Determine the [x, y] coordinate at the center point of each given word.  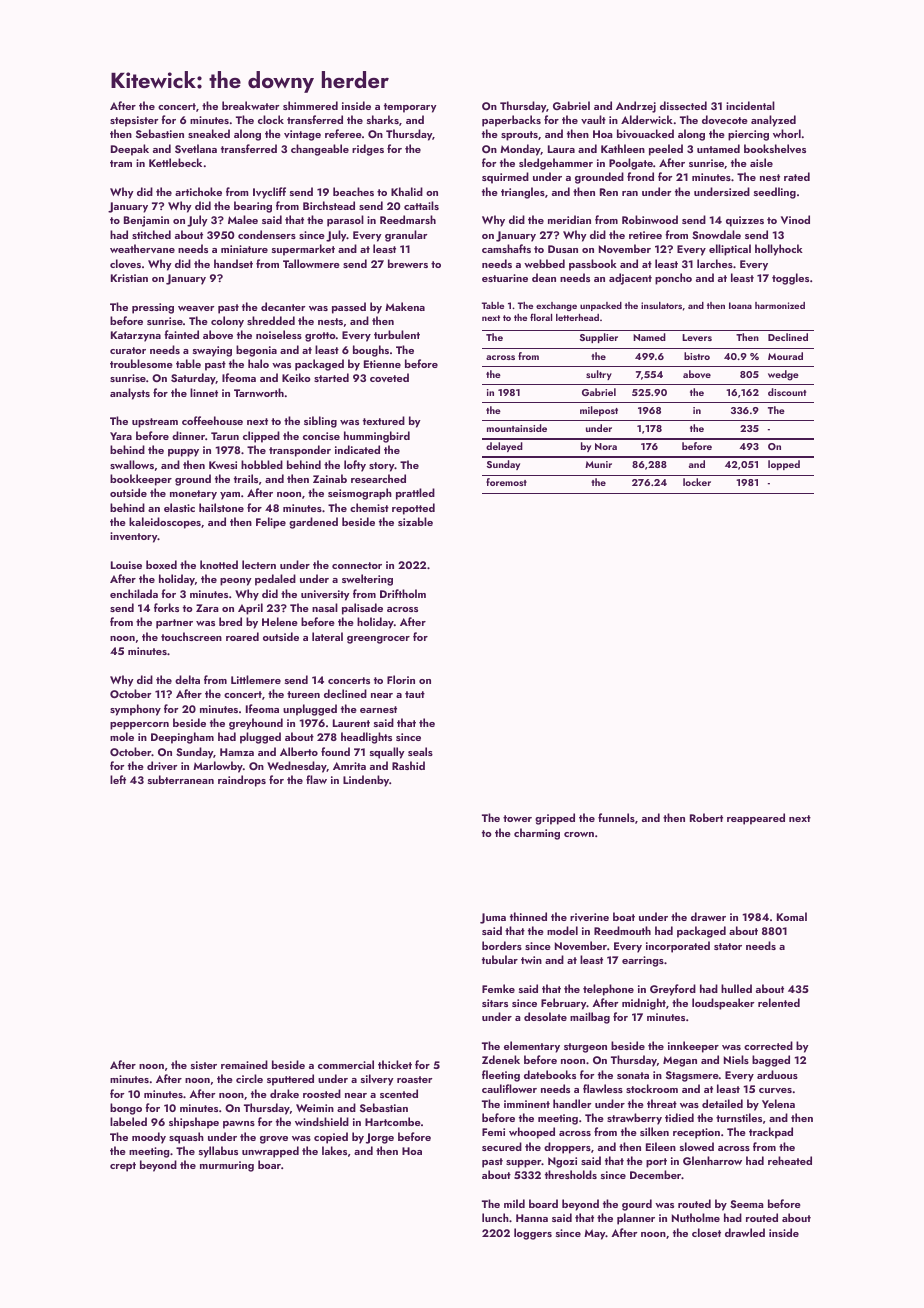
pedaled [275, 580]
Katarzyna [136, 336]
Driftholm [403, 593]
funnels [616, 817]
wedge [783, 375]
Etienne [382, 364]
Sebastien [160, 133]
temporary [410, 108]
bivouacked [645, 133]
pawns [239, 1125]
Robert [706, 817]
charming [537, 834]
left [118, 779]
